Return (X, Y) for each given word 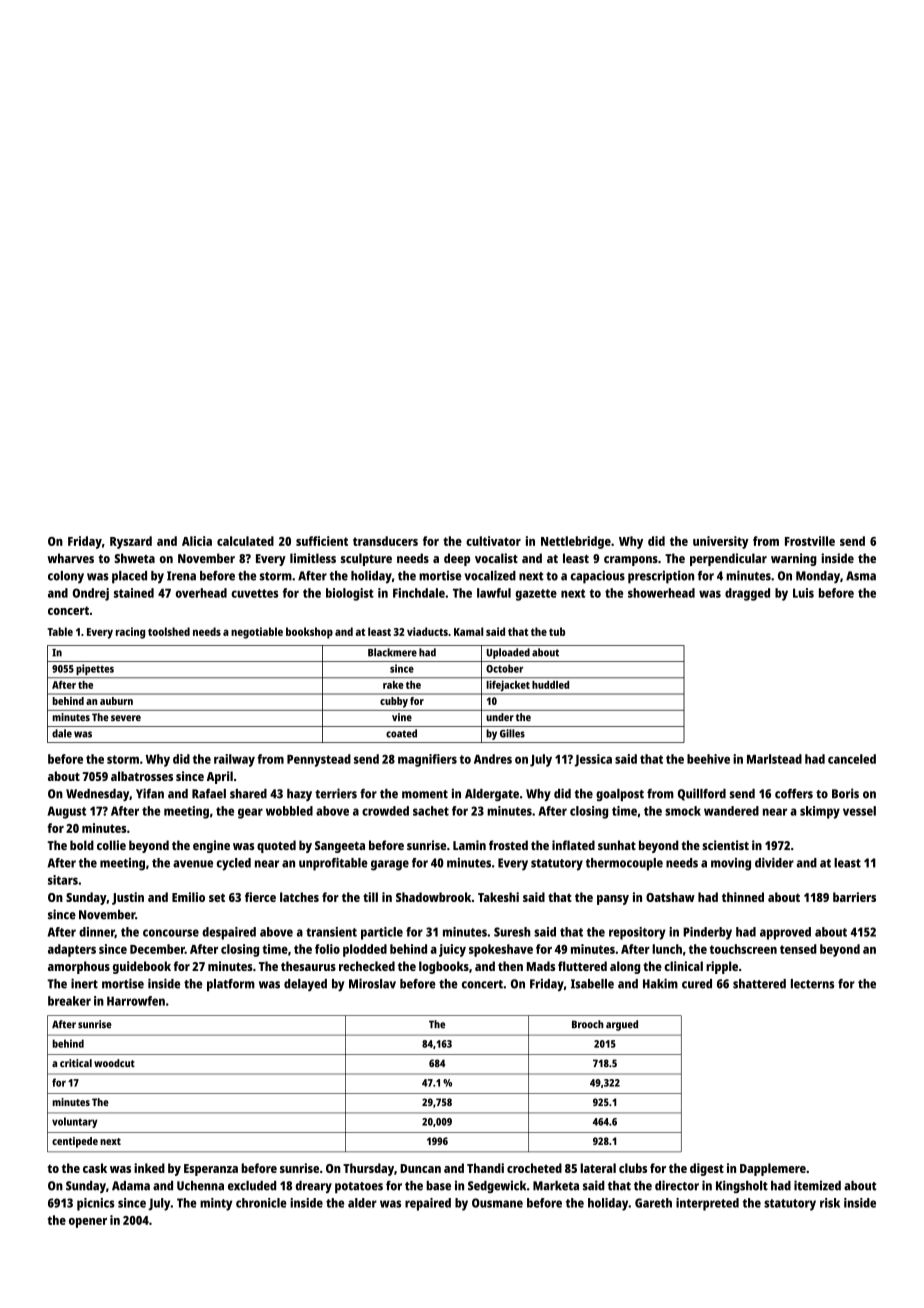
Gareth (653, 1203)
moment (425, 794)
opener (88, 1223)
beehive (708, 759)
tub (557, 631)
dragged (747, 594)
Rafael (209, 794)
